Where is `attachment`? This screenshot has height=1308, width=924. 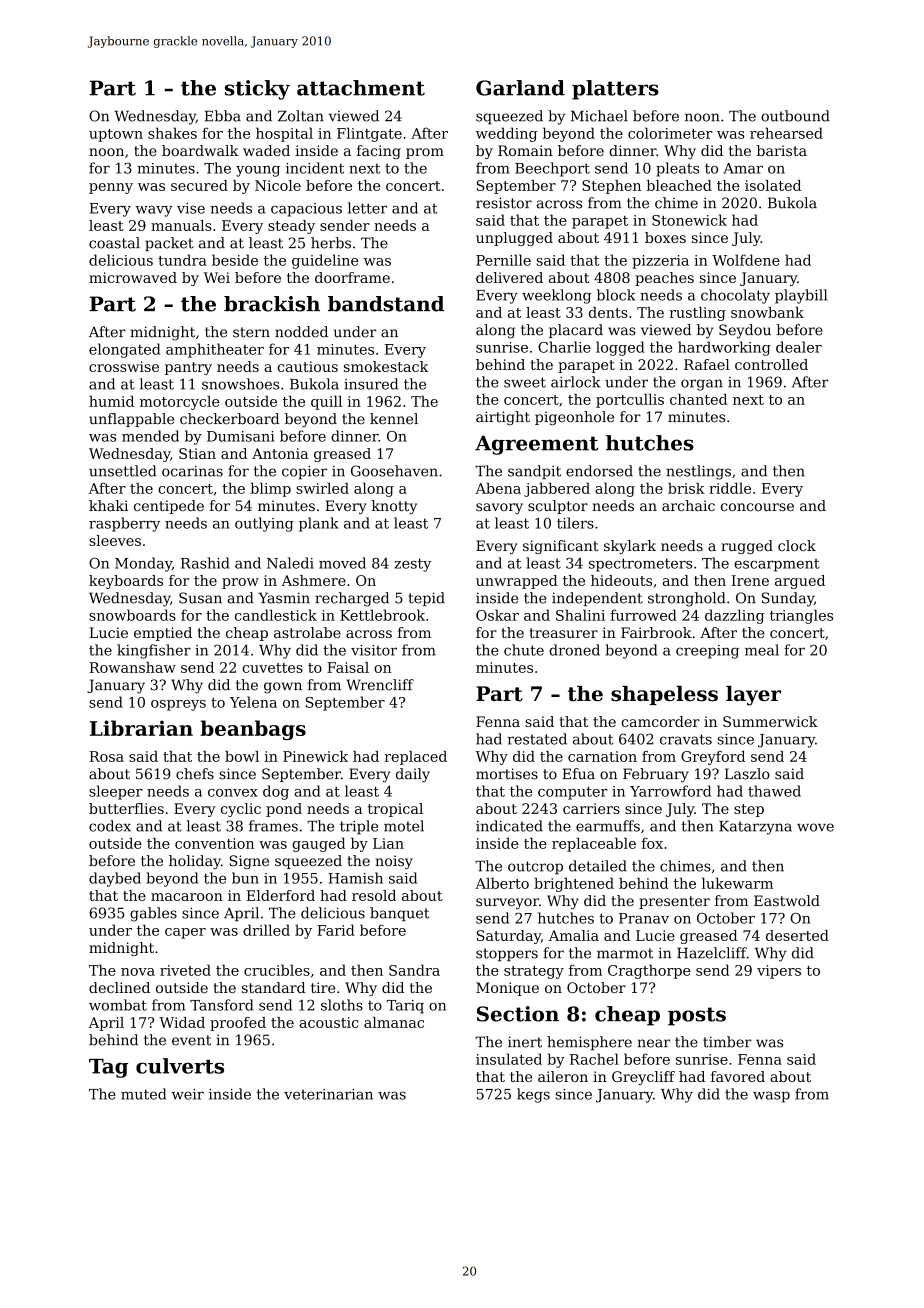
attachment is located at coordinates (361, 88).
